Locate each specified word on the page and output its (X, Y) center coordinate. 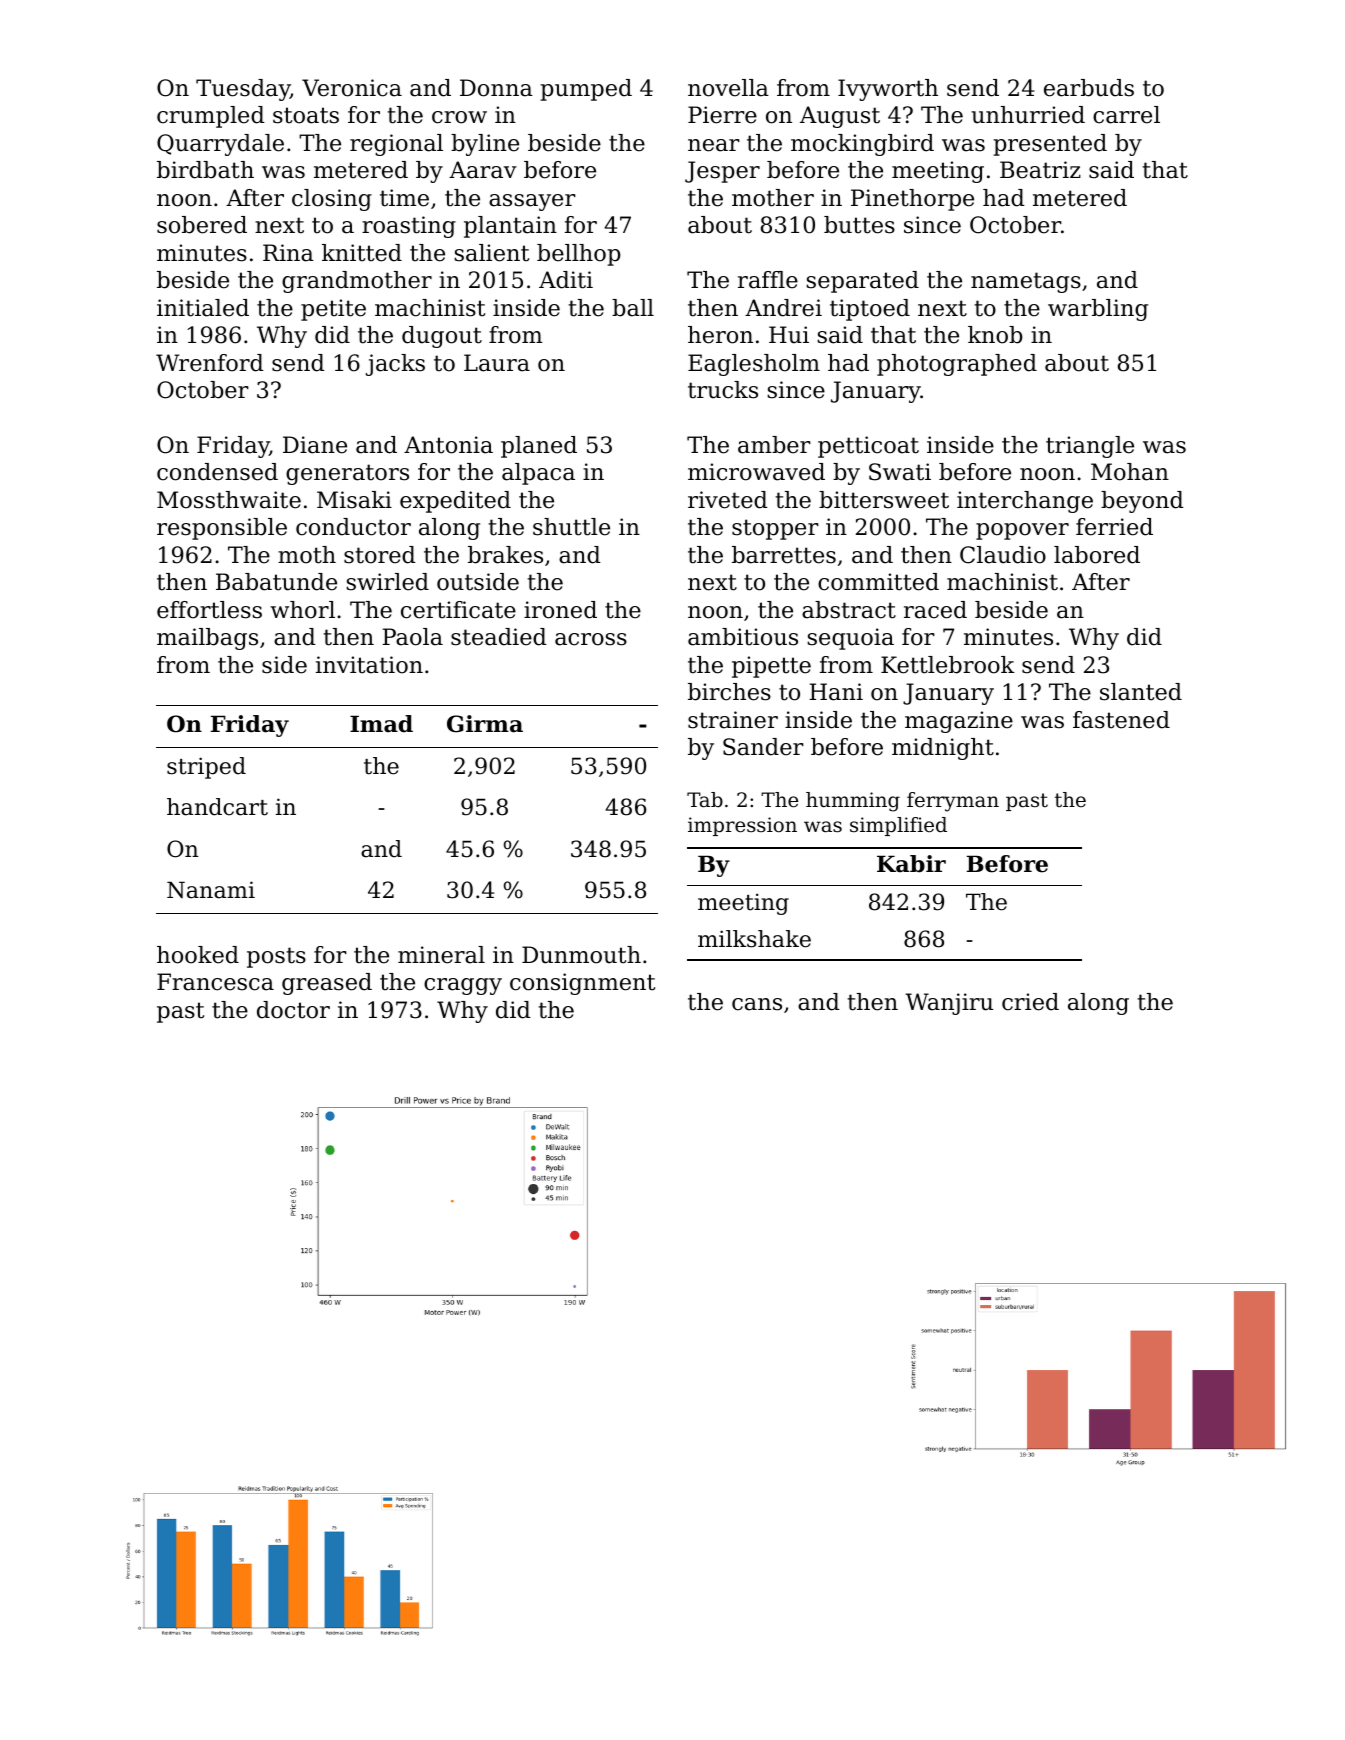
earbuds (1089, 88)
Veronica (352, 88)
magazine (959, 722)
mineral (441, 955)
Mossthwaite (229, 500)
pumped (586, 90)
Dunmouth (581, 955)
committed (878, 582)
